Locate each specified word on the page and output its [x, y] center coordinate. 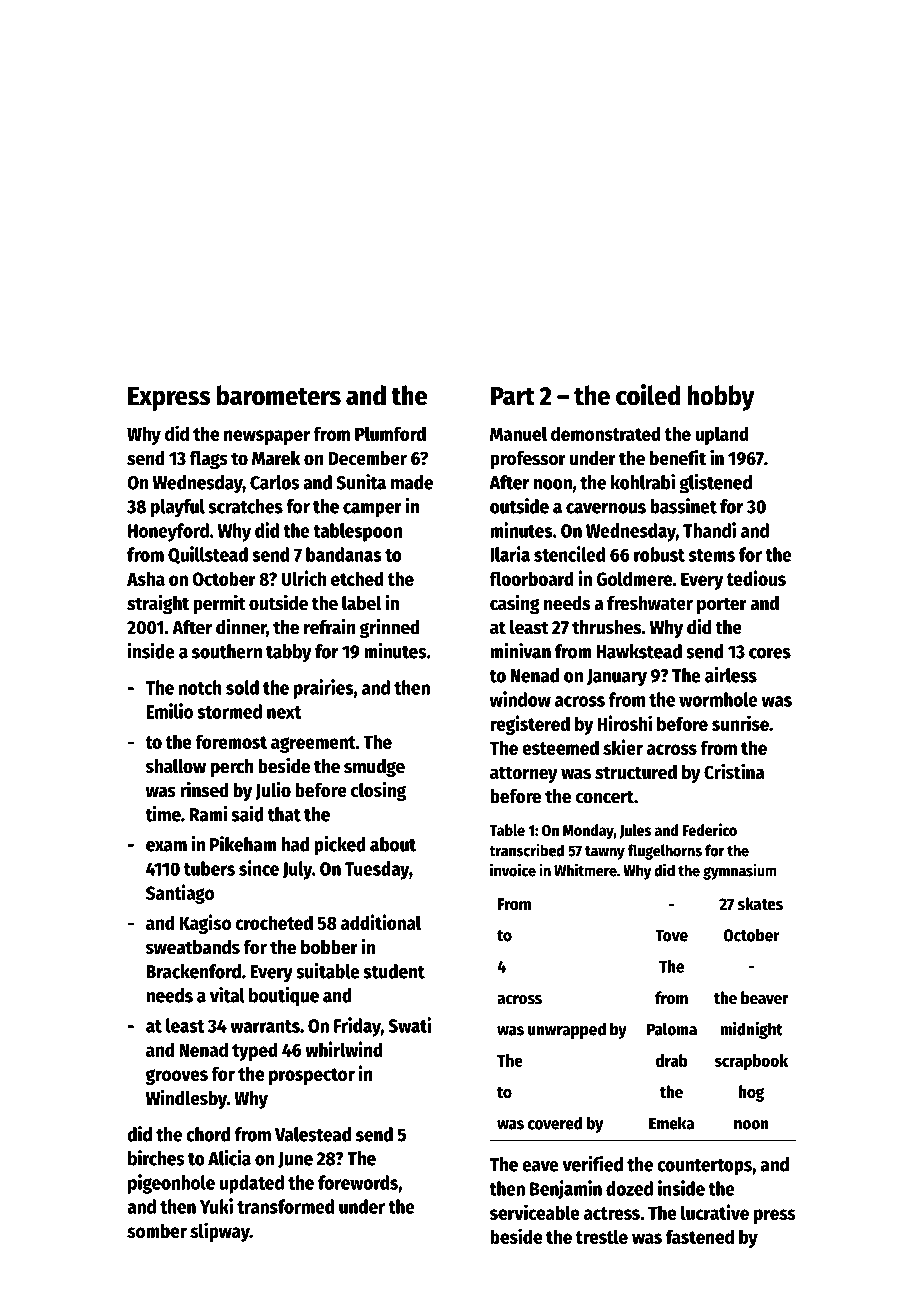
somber [157, 1230]
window [520, 699]
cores [770, 653]
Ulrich [303, 578]
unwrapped [567, 1030]
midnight [751, 1030]
